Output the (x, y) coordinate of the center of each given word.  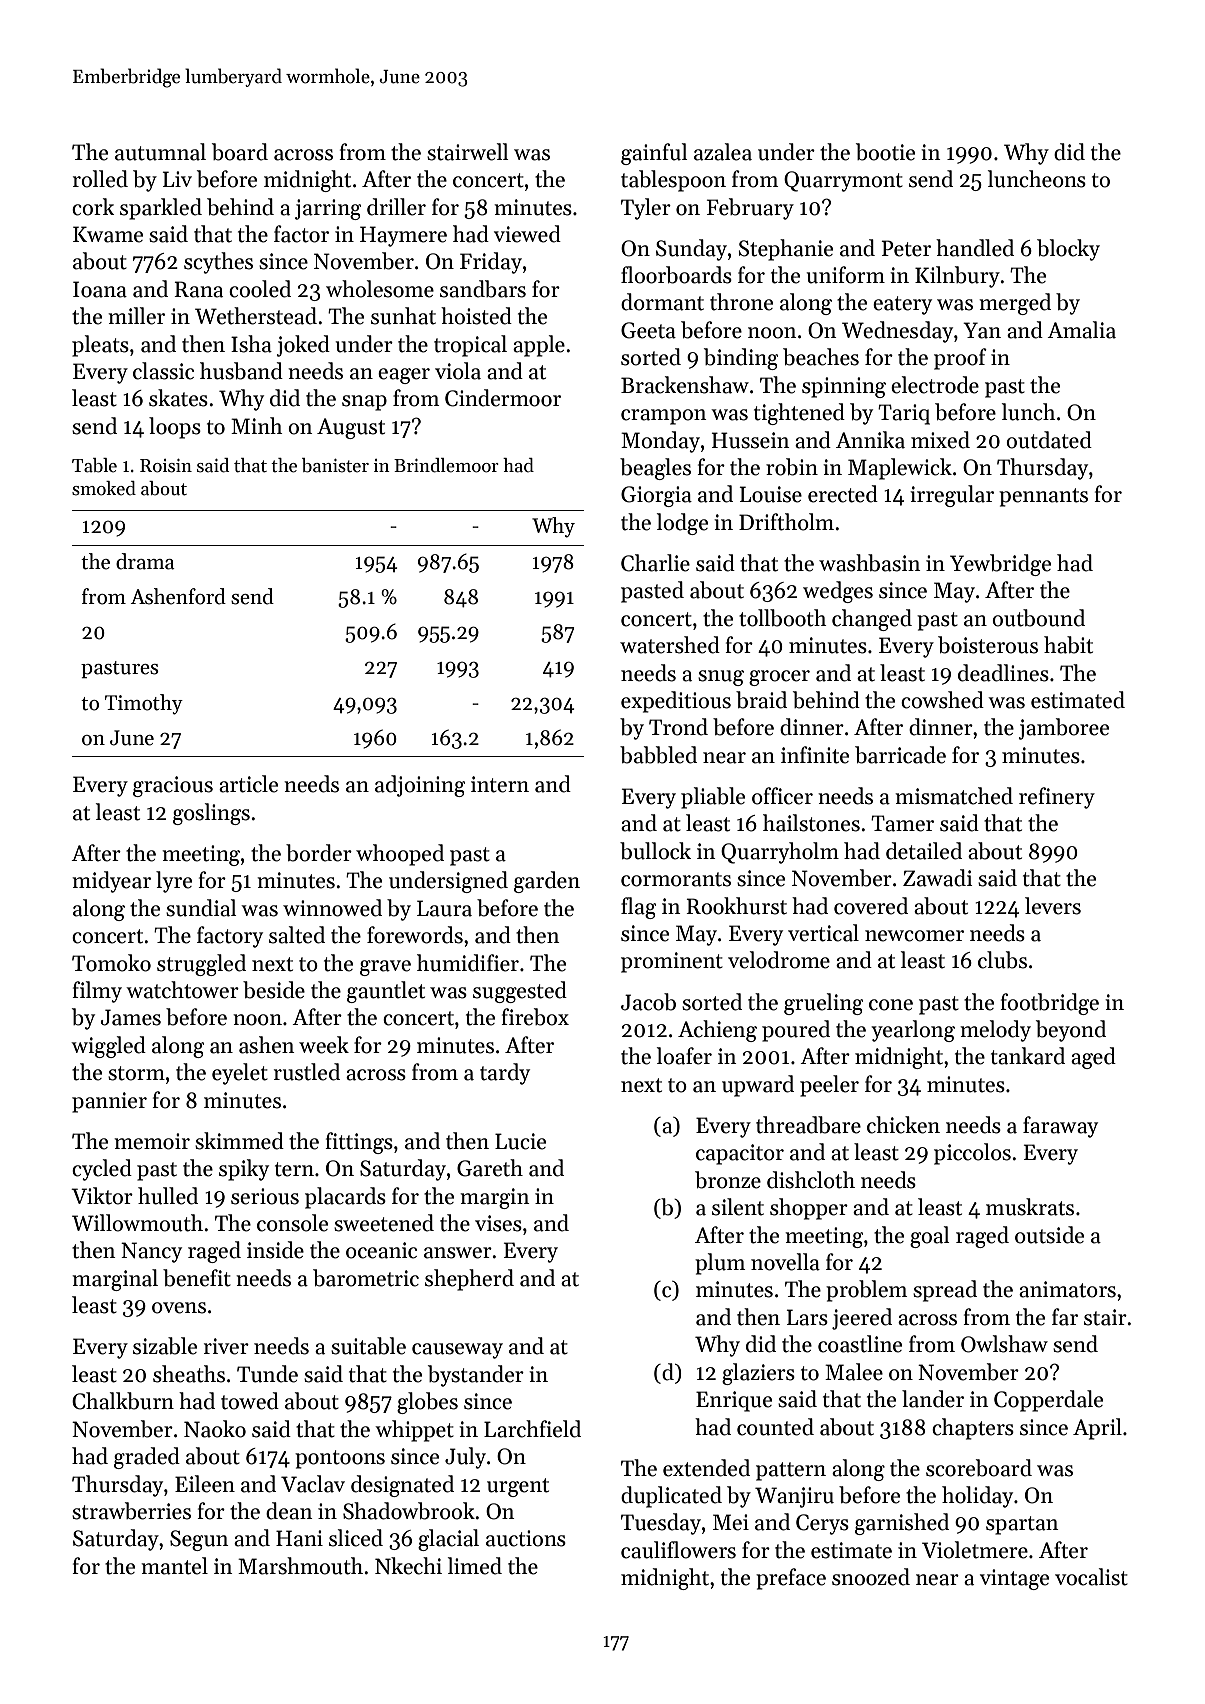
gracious (173, 786)
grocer (779, 678)
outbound (1038, 618)
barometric (366, 1278)
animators (1067, 1289)
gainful (654, 154)
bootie (885, 152)
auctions (526, 1538)
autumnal (160, 152)
